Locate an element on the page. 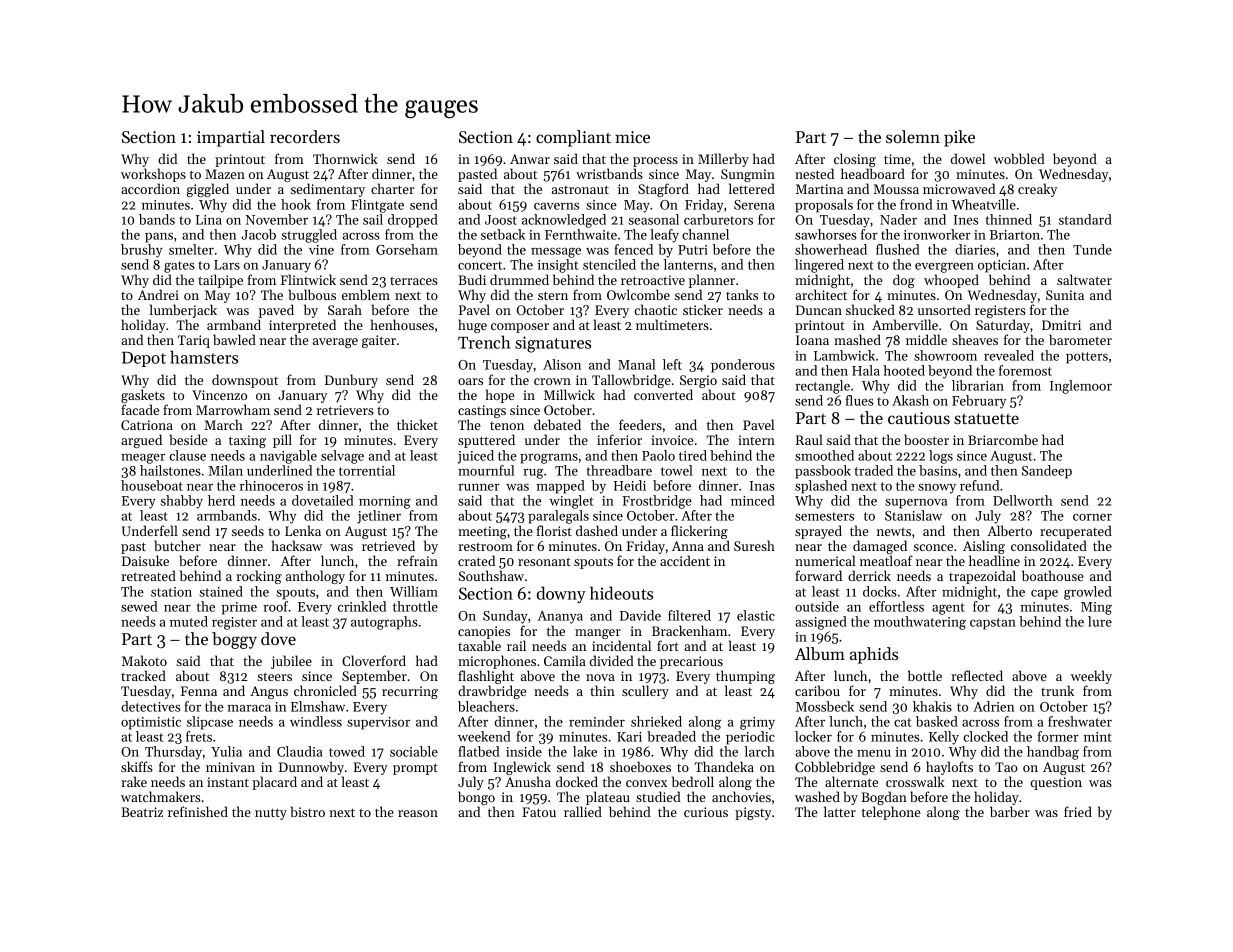 The height and width of the document is (952, 1233). wobbled is located at coordinates (1019, 158).
